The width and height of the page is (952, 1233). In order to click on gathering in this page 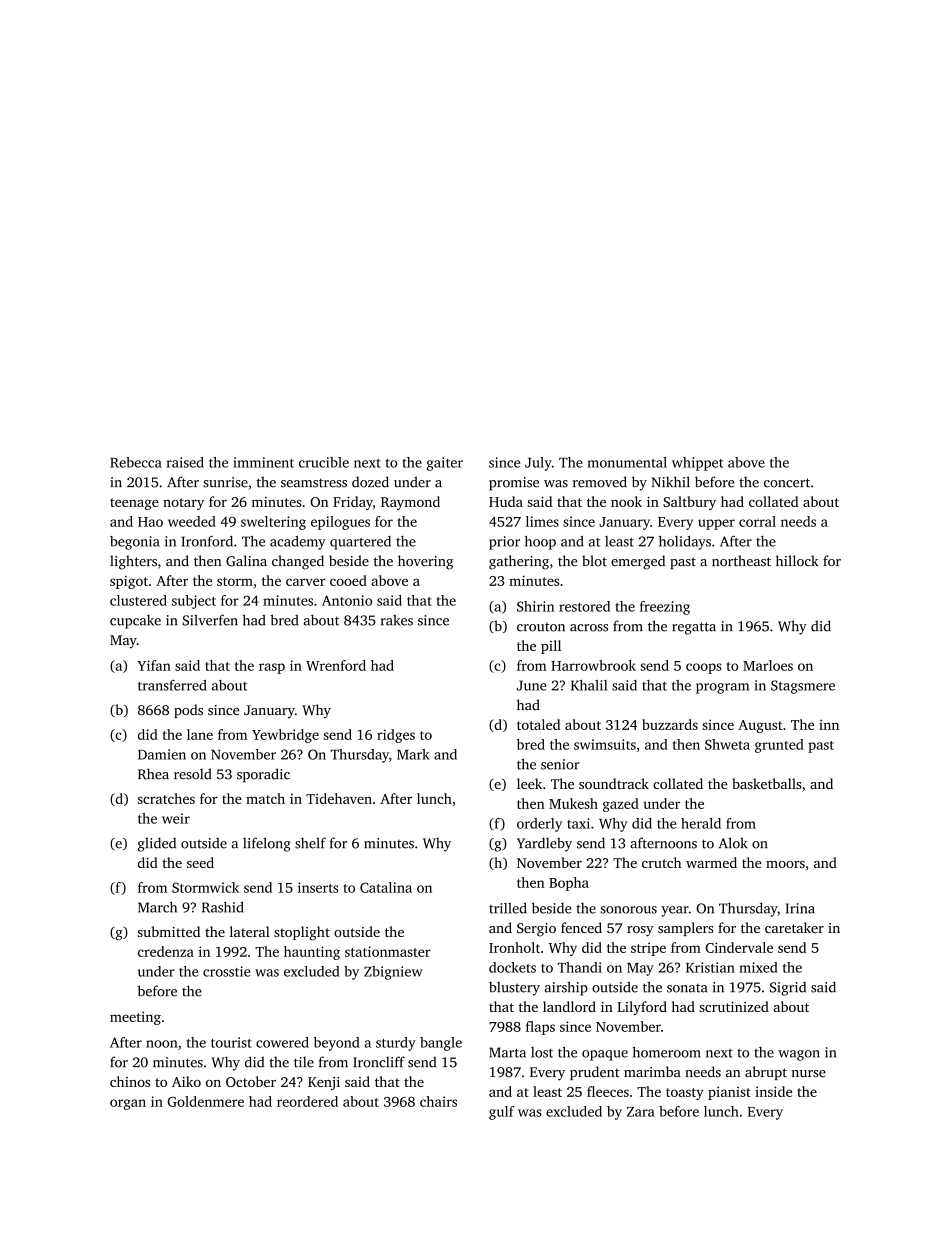, I will do `click(519, 562)`.
